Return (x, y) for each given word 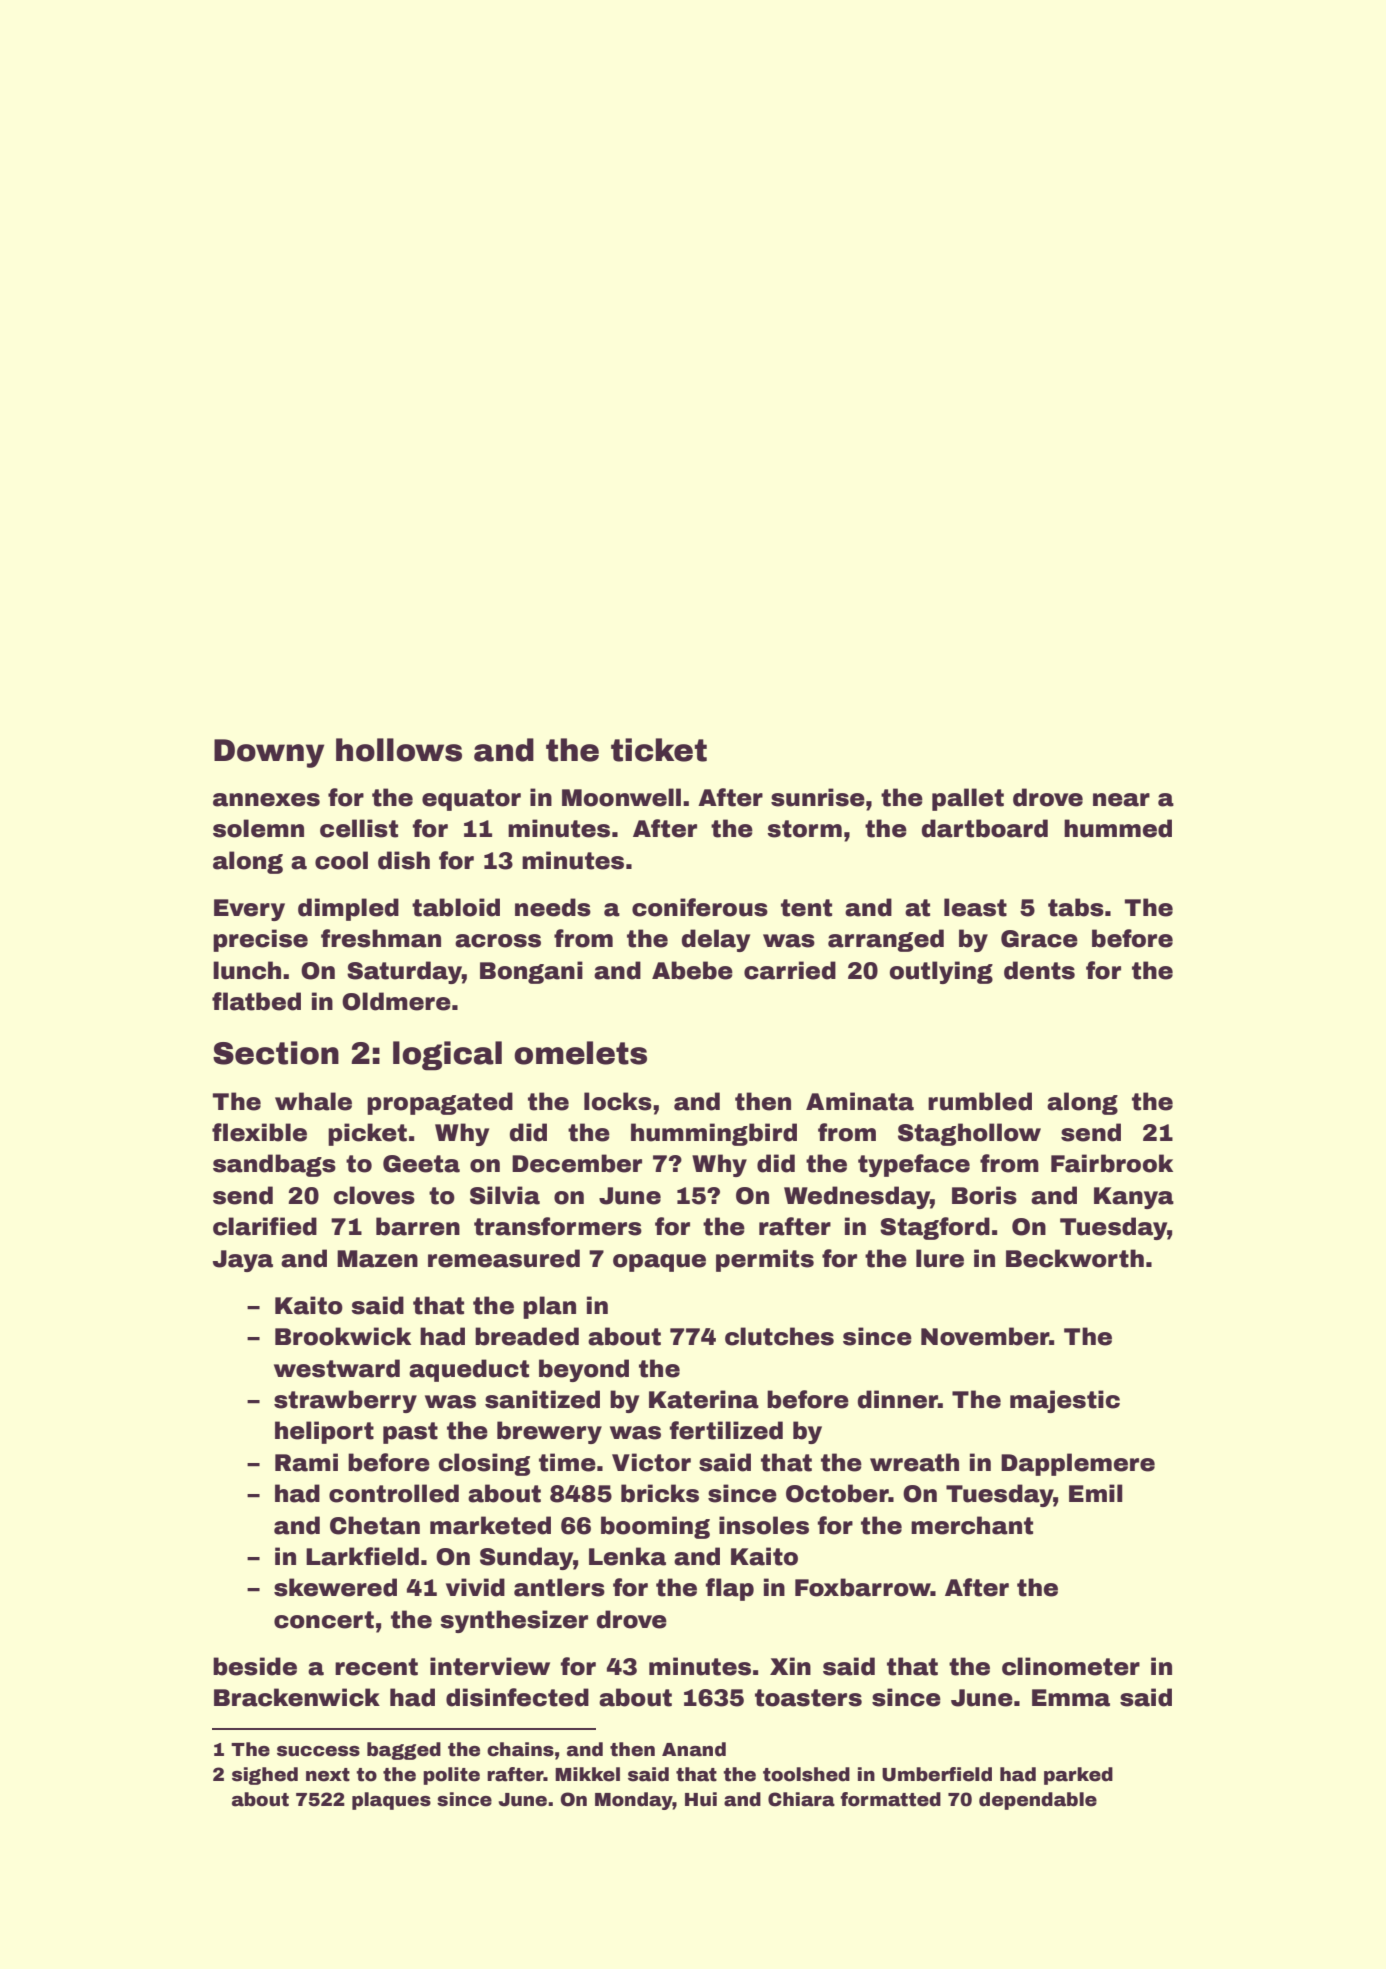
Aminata (860, 1101)
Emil (1096, 1493)
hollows (399, 750)
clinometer (1071, 1666)
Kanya (1134, 1198)
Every (249, 910)
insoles (764, 1525)
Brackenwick (297, 1697)
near (1121, 800)
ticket (659, 750)
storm (804, 829)
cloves (374, 1195)
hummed (1118, 828)
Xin (790, 1666)
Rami (306, 1462)
